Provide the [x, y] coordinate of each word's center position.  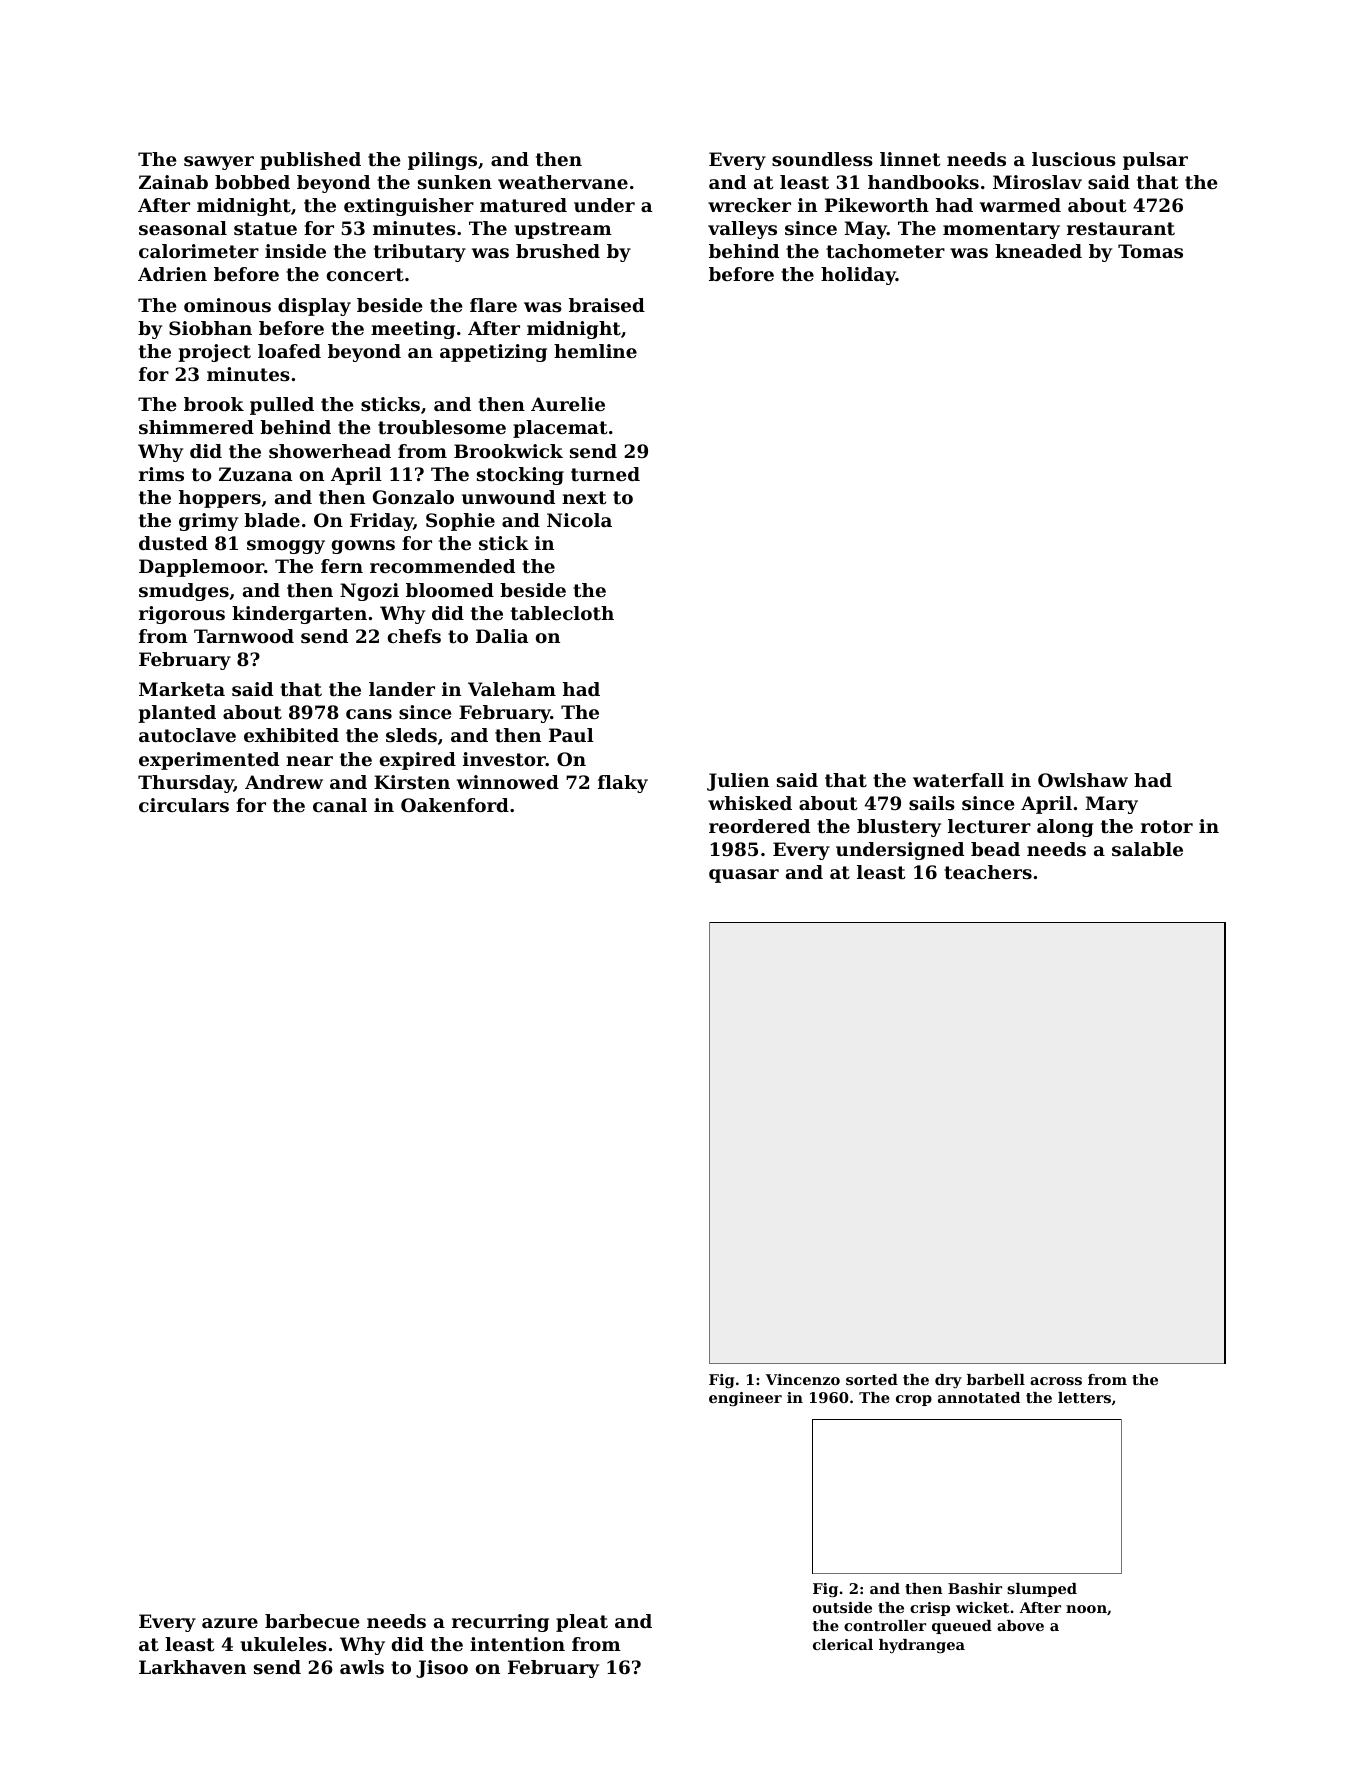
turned [605, 474]
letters [1084, 1397]
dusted [173, 543]
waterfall [958, 780]
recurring [500, 1623]
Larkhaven [192, 1667]
